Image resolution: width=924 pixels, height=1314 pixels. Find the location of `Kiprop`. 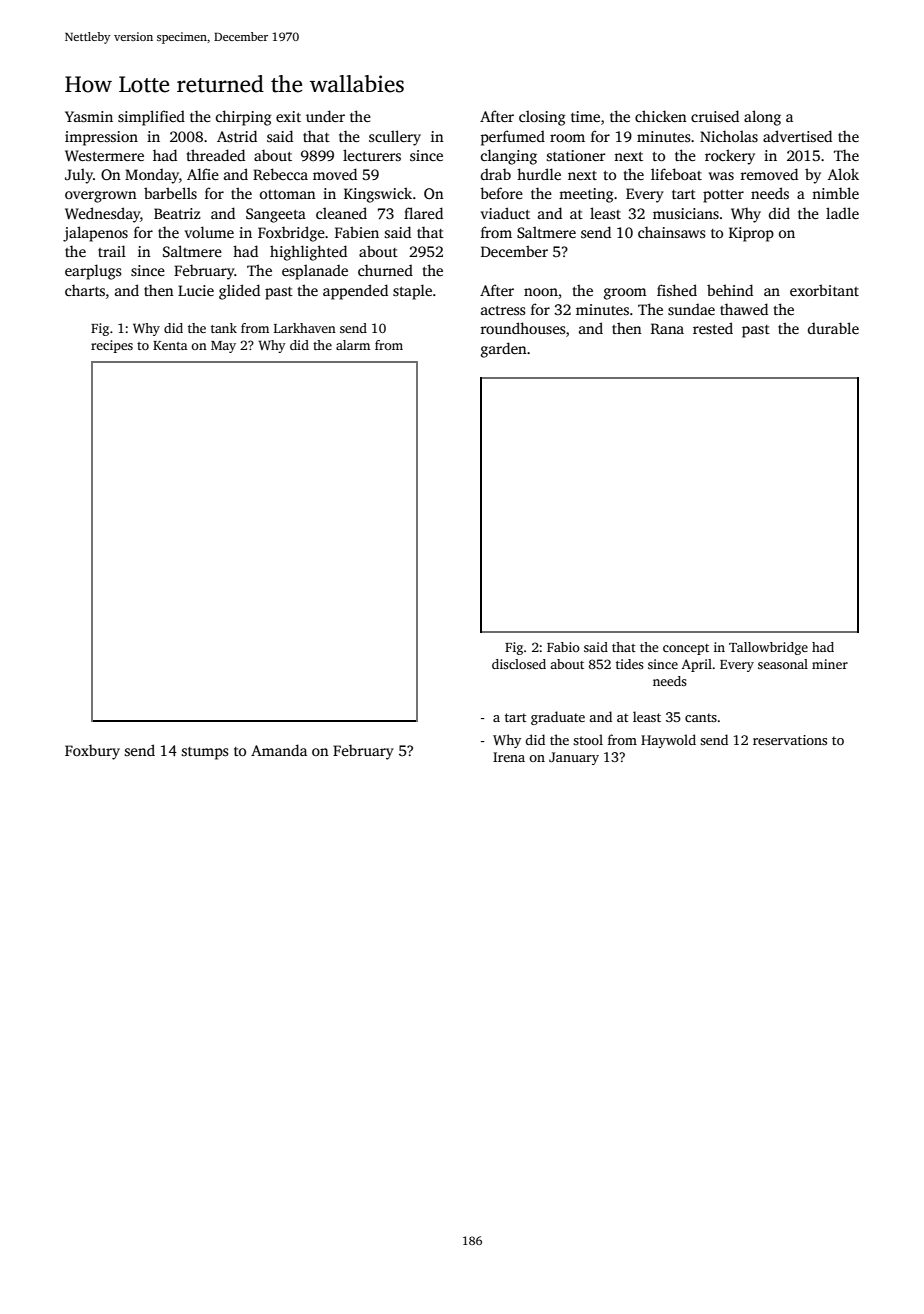

Kiprop is located at coordinates (751, 234).
